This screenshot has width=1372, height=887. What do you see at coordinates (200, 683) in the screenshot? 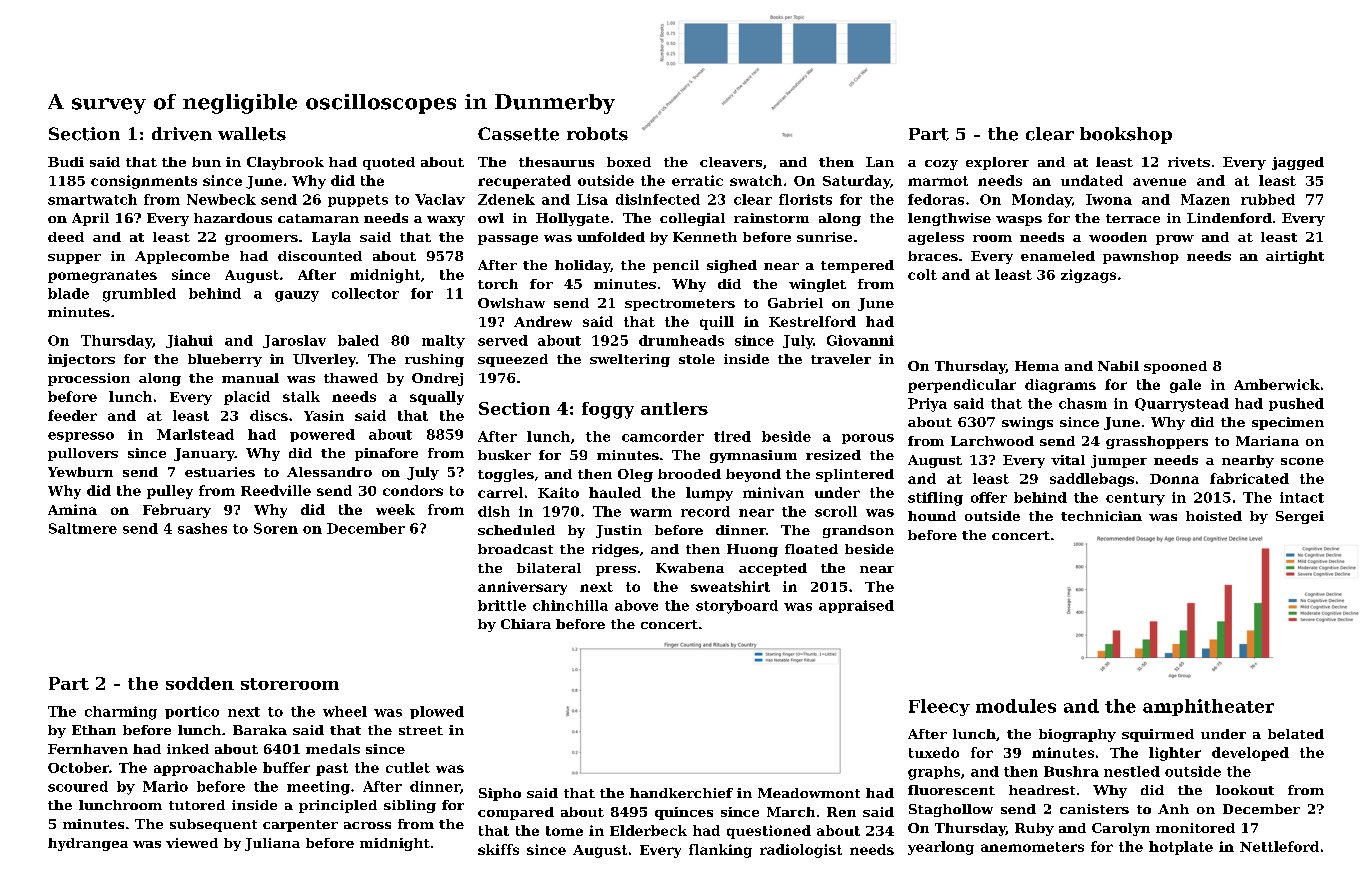
I see `sodden` at bounding box center [200, 683].
